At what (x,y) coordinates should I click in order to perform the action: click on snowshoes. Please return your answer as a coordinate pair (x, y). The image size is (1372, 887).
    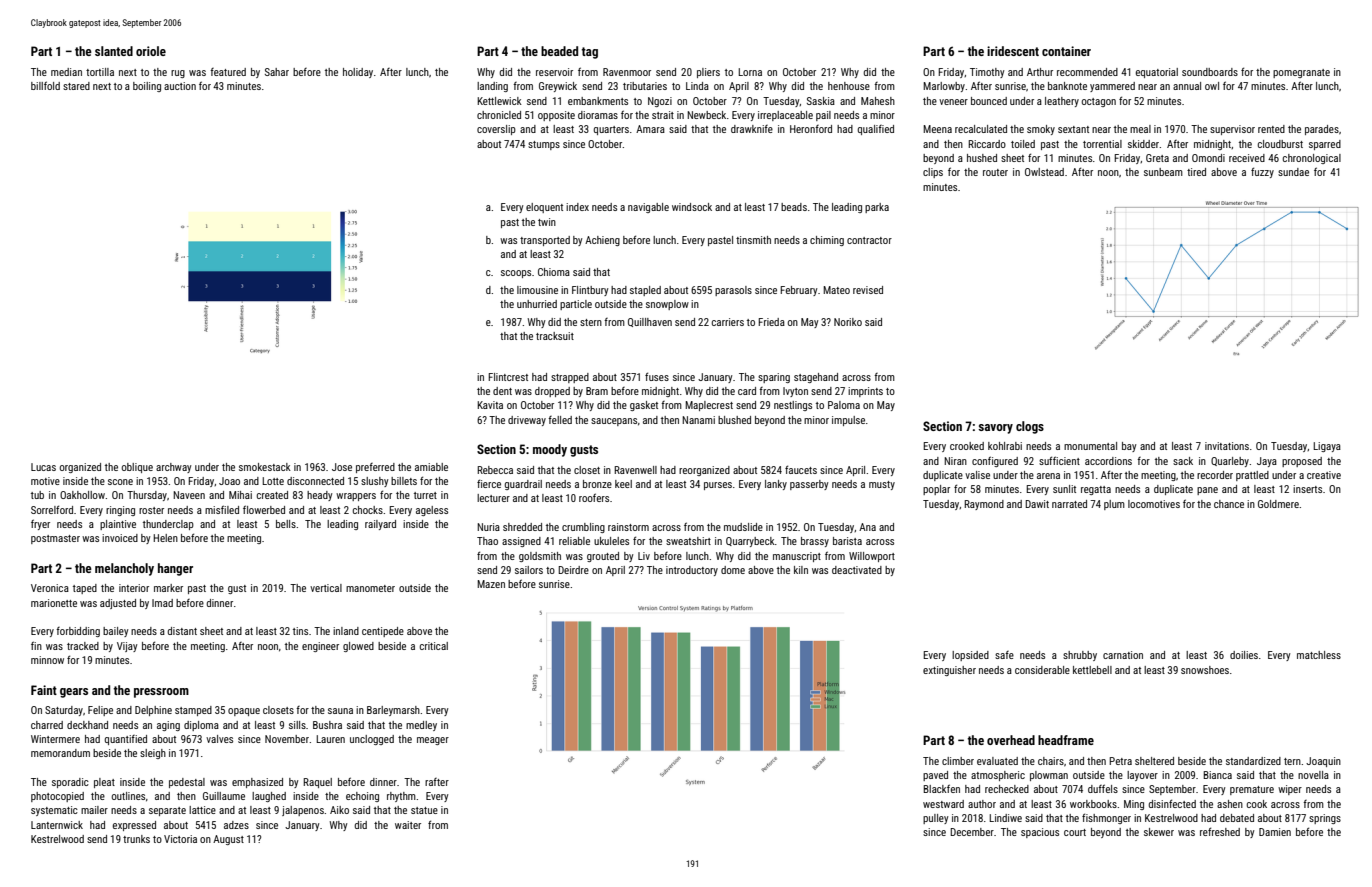
    Looking at the image, I should click on (1205, 670).
